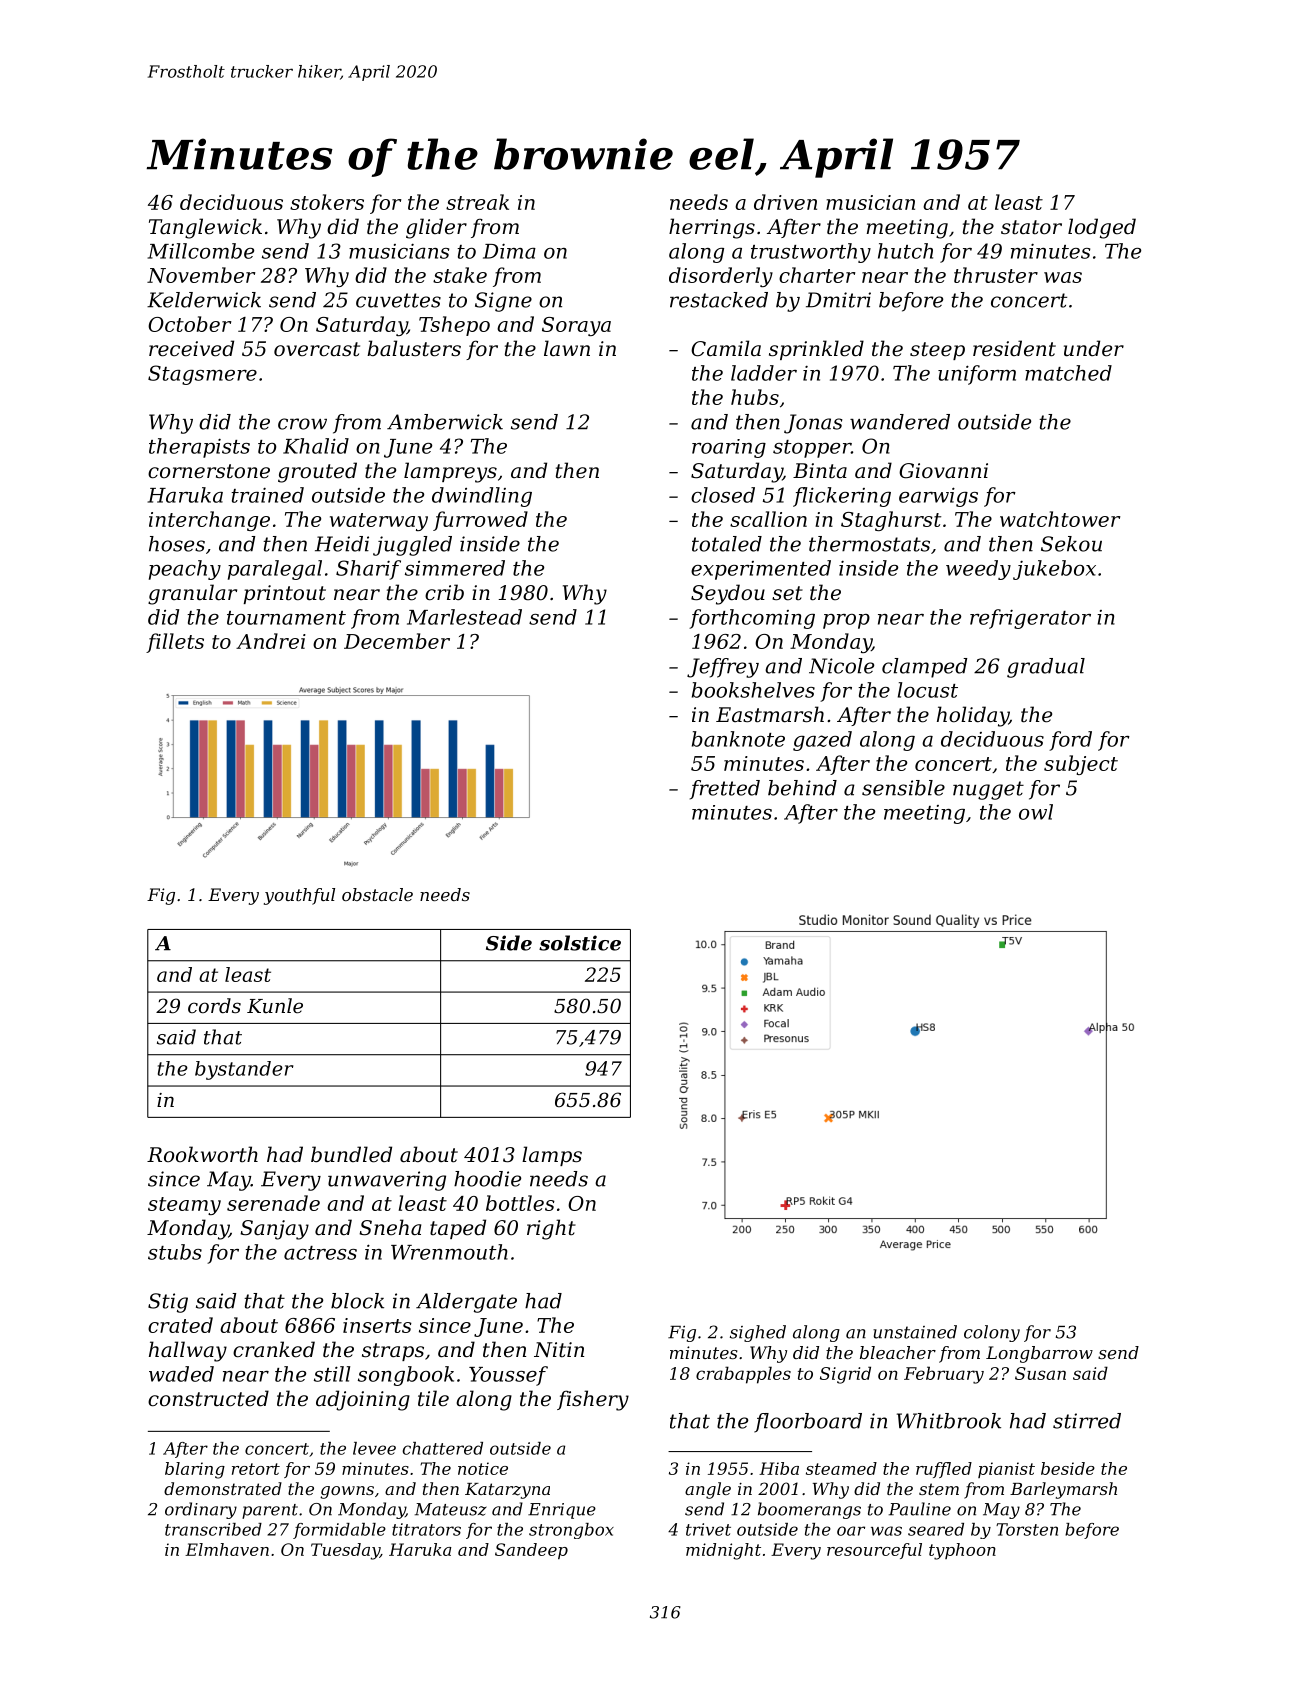 This document has height=1681, width=1299. Describe the element at coordinates (723, 1551) in the document. I see `midnight` at that location.
